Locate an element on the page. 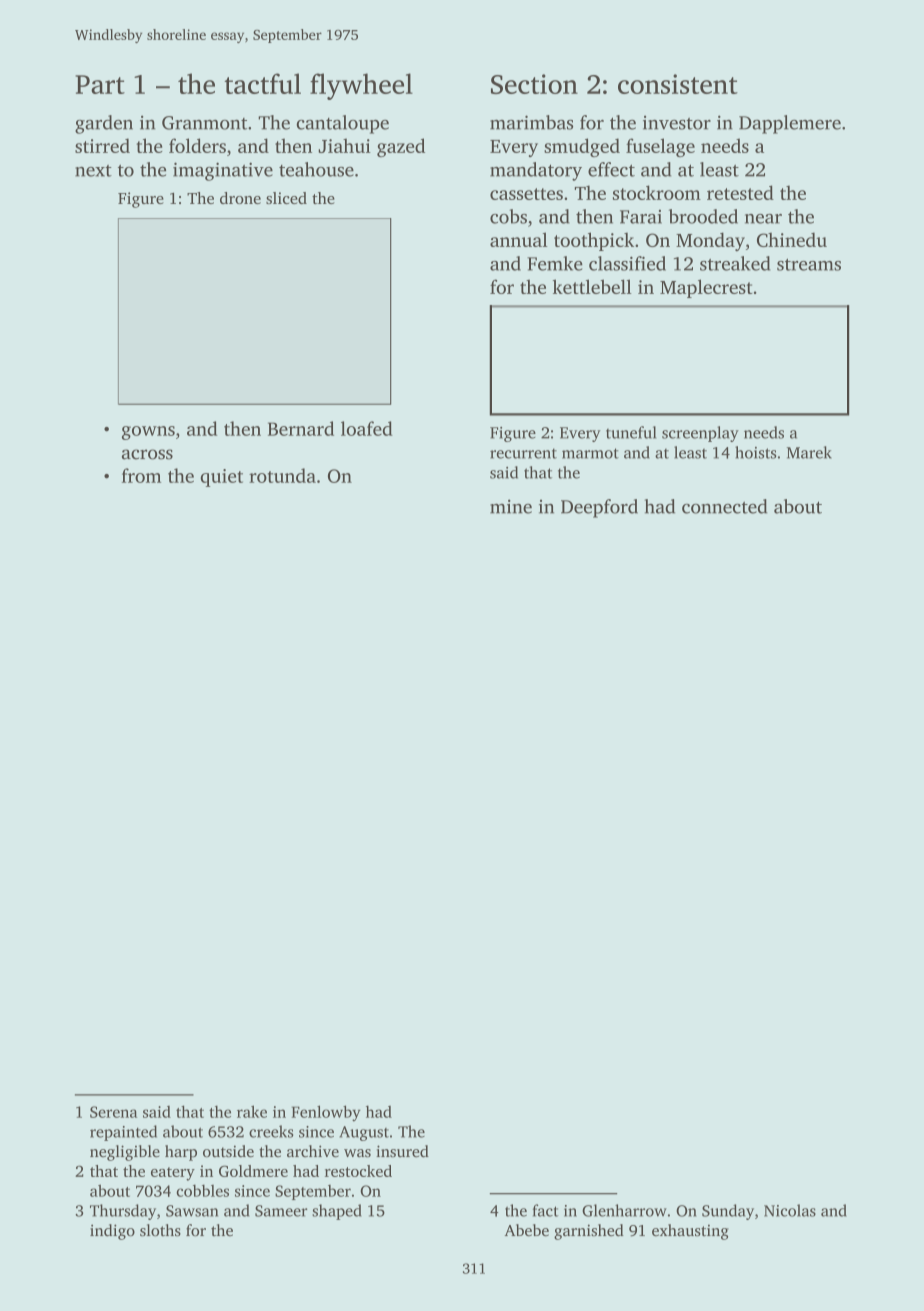  from is located at coordinates (141, 475).
